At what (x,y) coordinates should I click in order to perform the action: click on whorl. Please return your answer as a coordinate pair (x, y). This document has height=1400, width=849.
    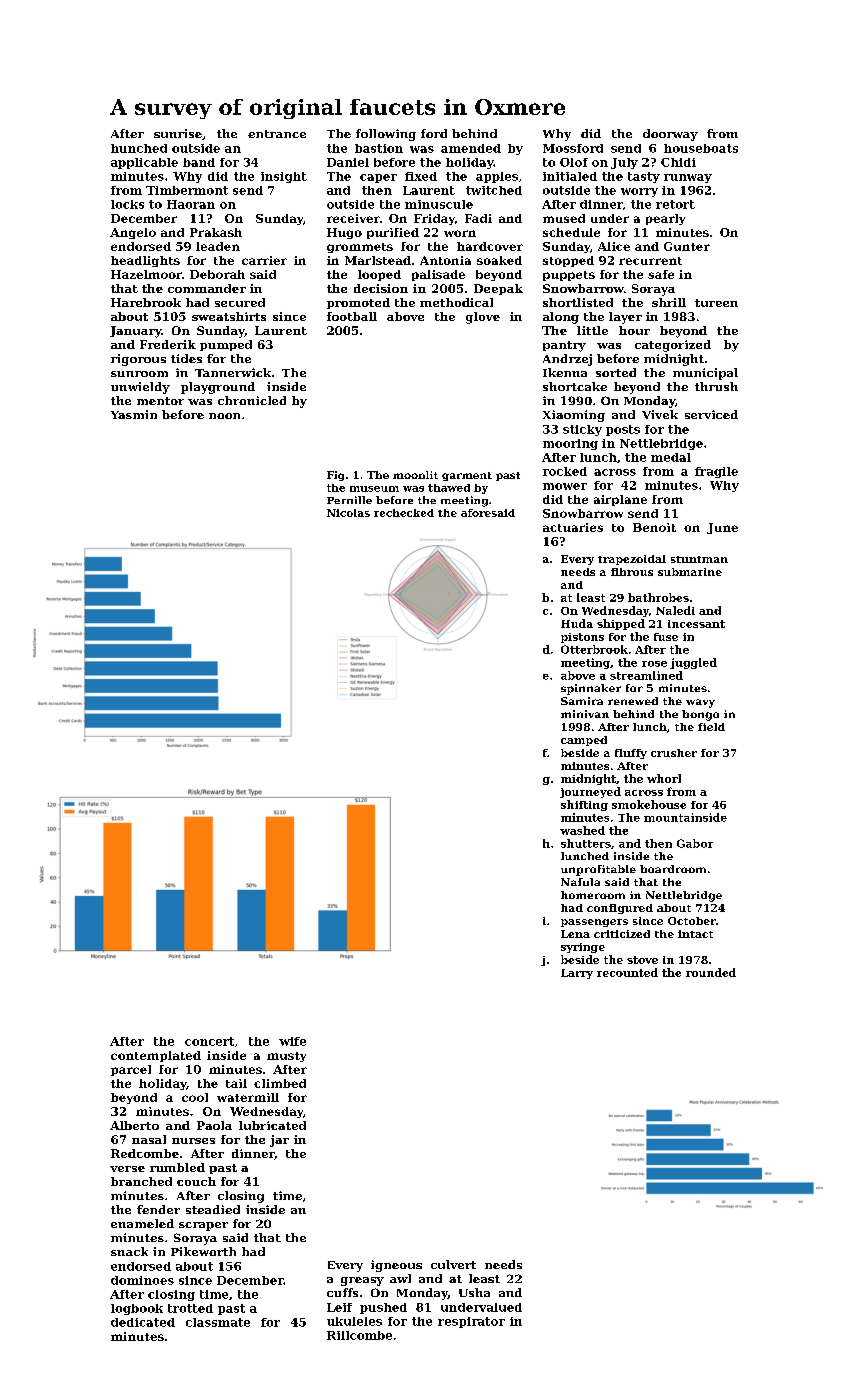
    Looking at the image, I should click on (664, 778).
